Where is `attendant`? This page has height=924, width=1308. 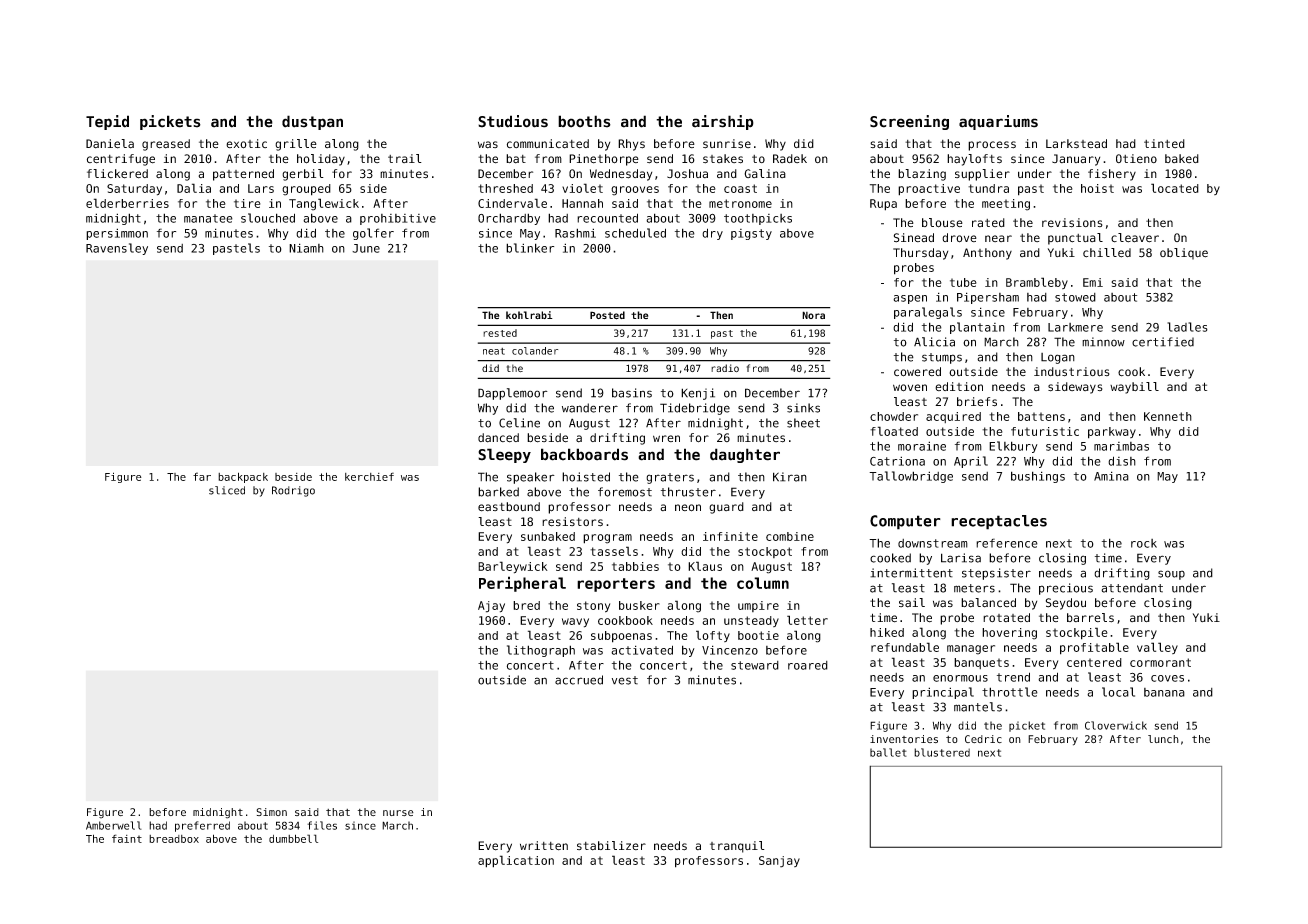 attendant is located at coordinates (1132, 588).
